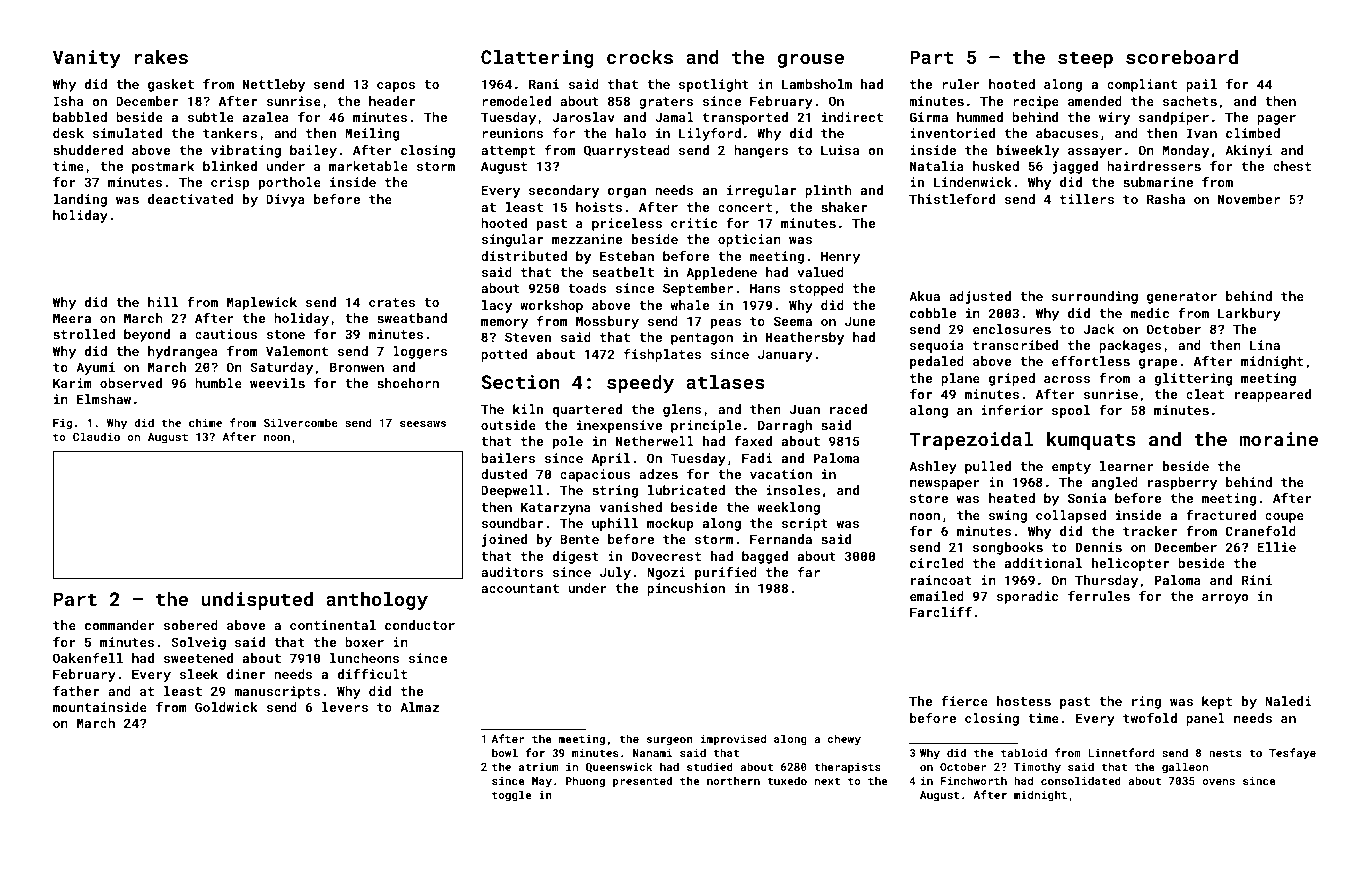 The height and width of the screenshot is (887, 1372). I want to click on crocks, so click(640, 57).
